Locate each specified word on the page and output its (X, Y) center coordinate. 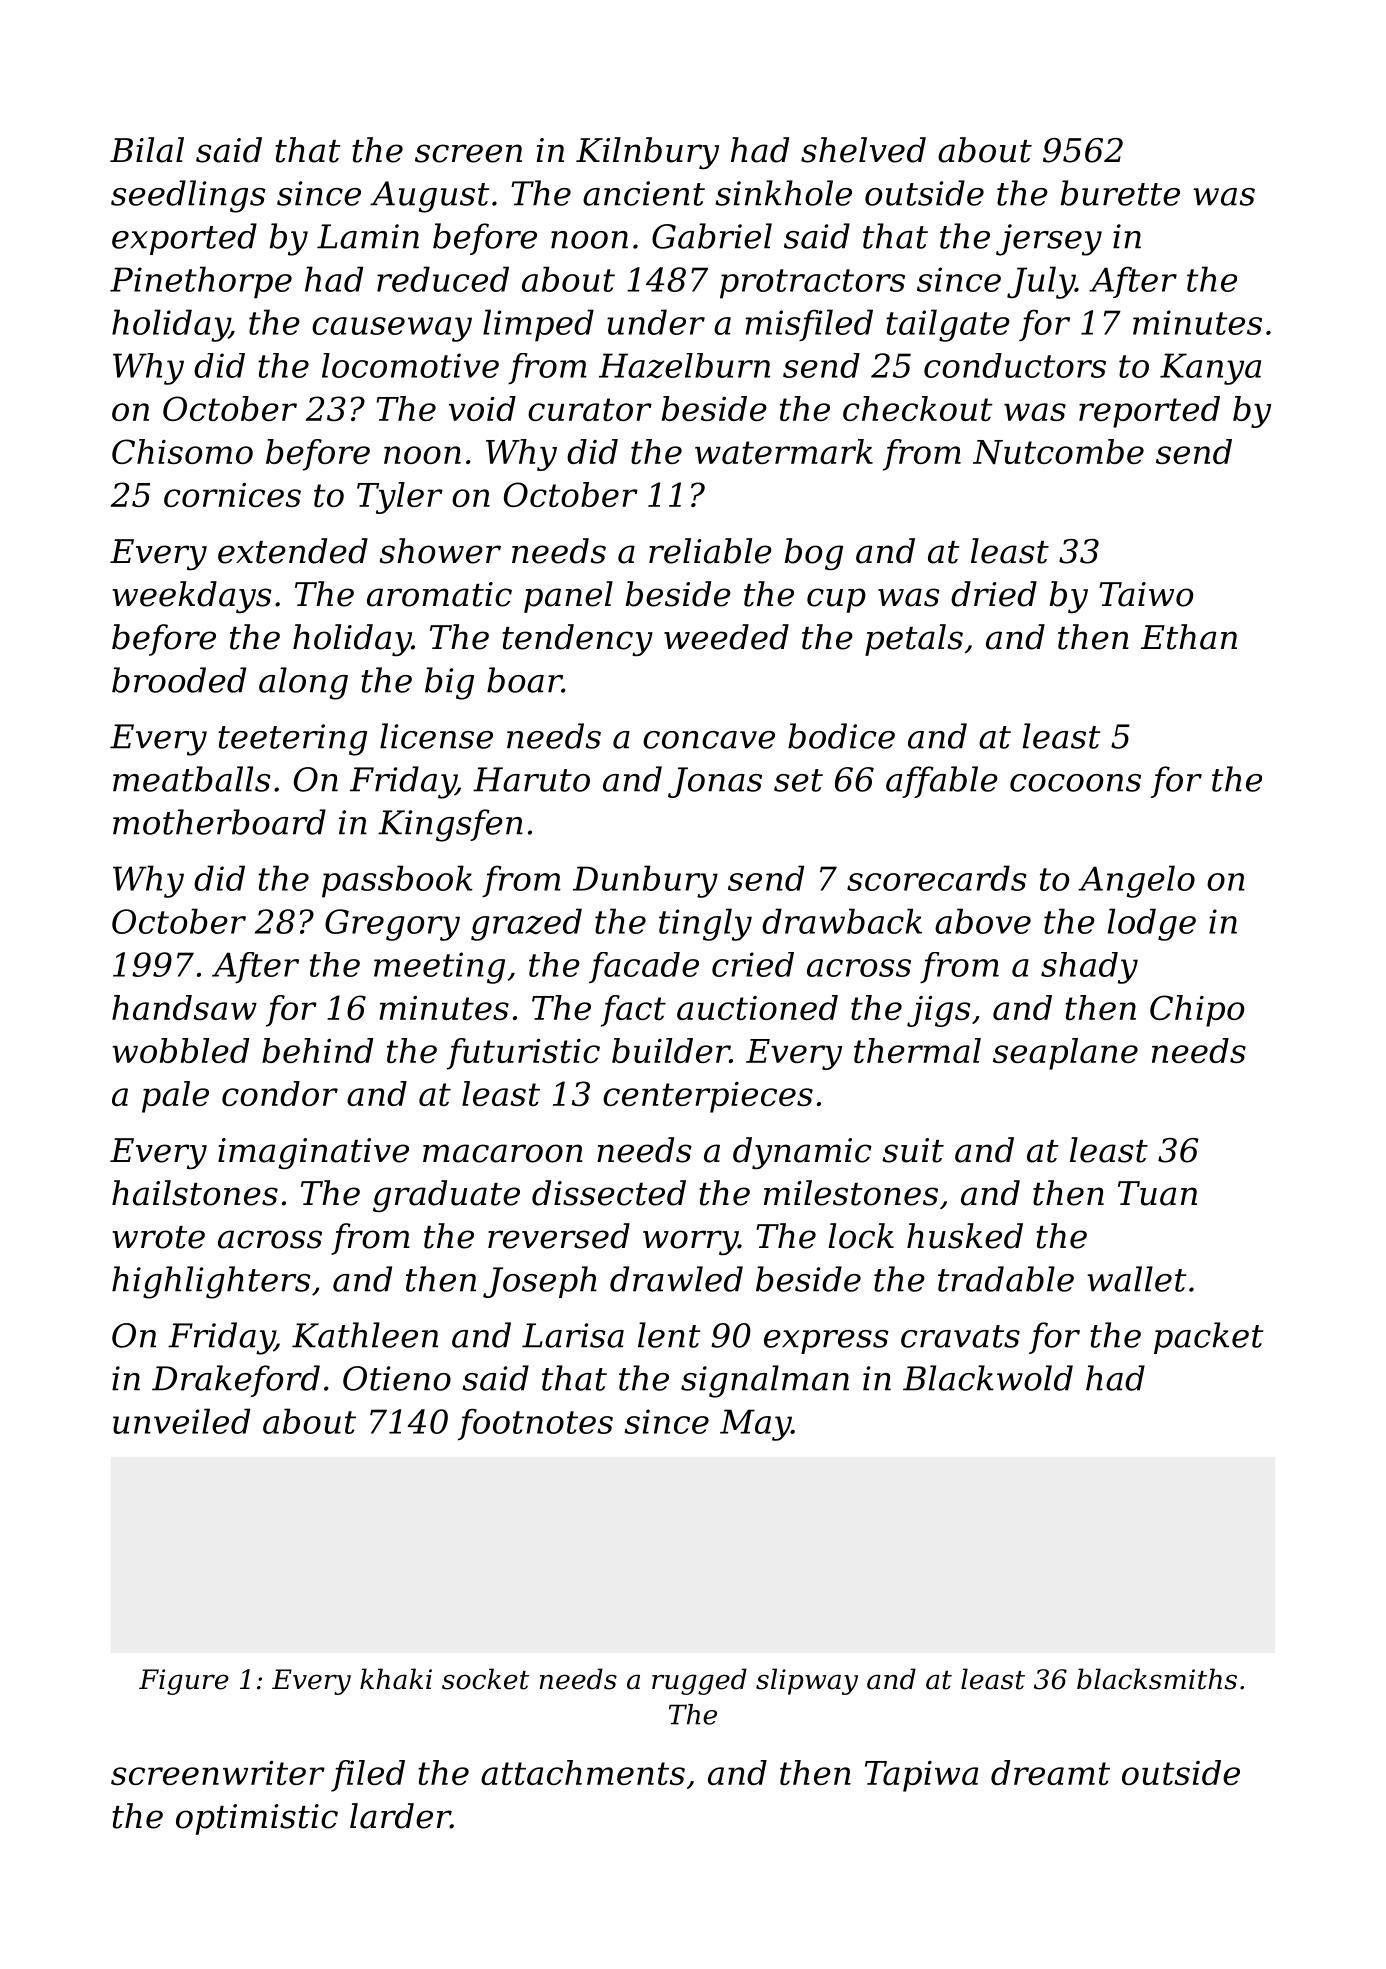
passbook (397, 881)
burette (1120, 193)
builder (671, 1050)
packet (1208, 1338)
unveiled (181, 1421)
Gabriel (712, 236)
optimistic (257, 1819)
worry (690, 1242)
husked (965, 1236)
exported (184, 239)
